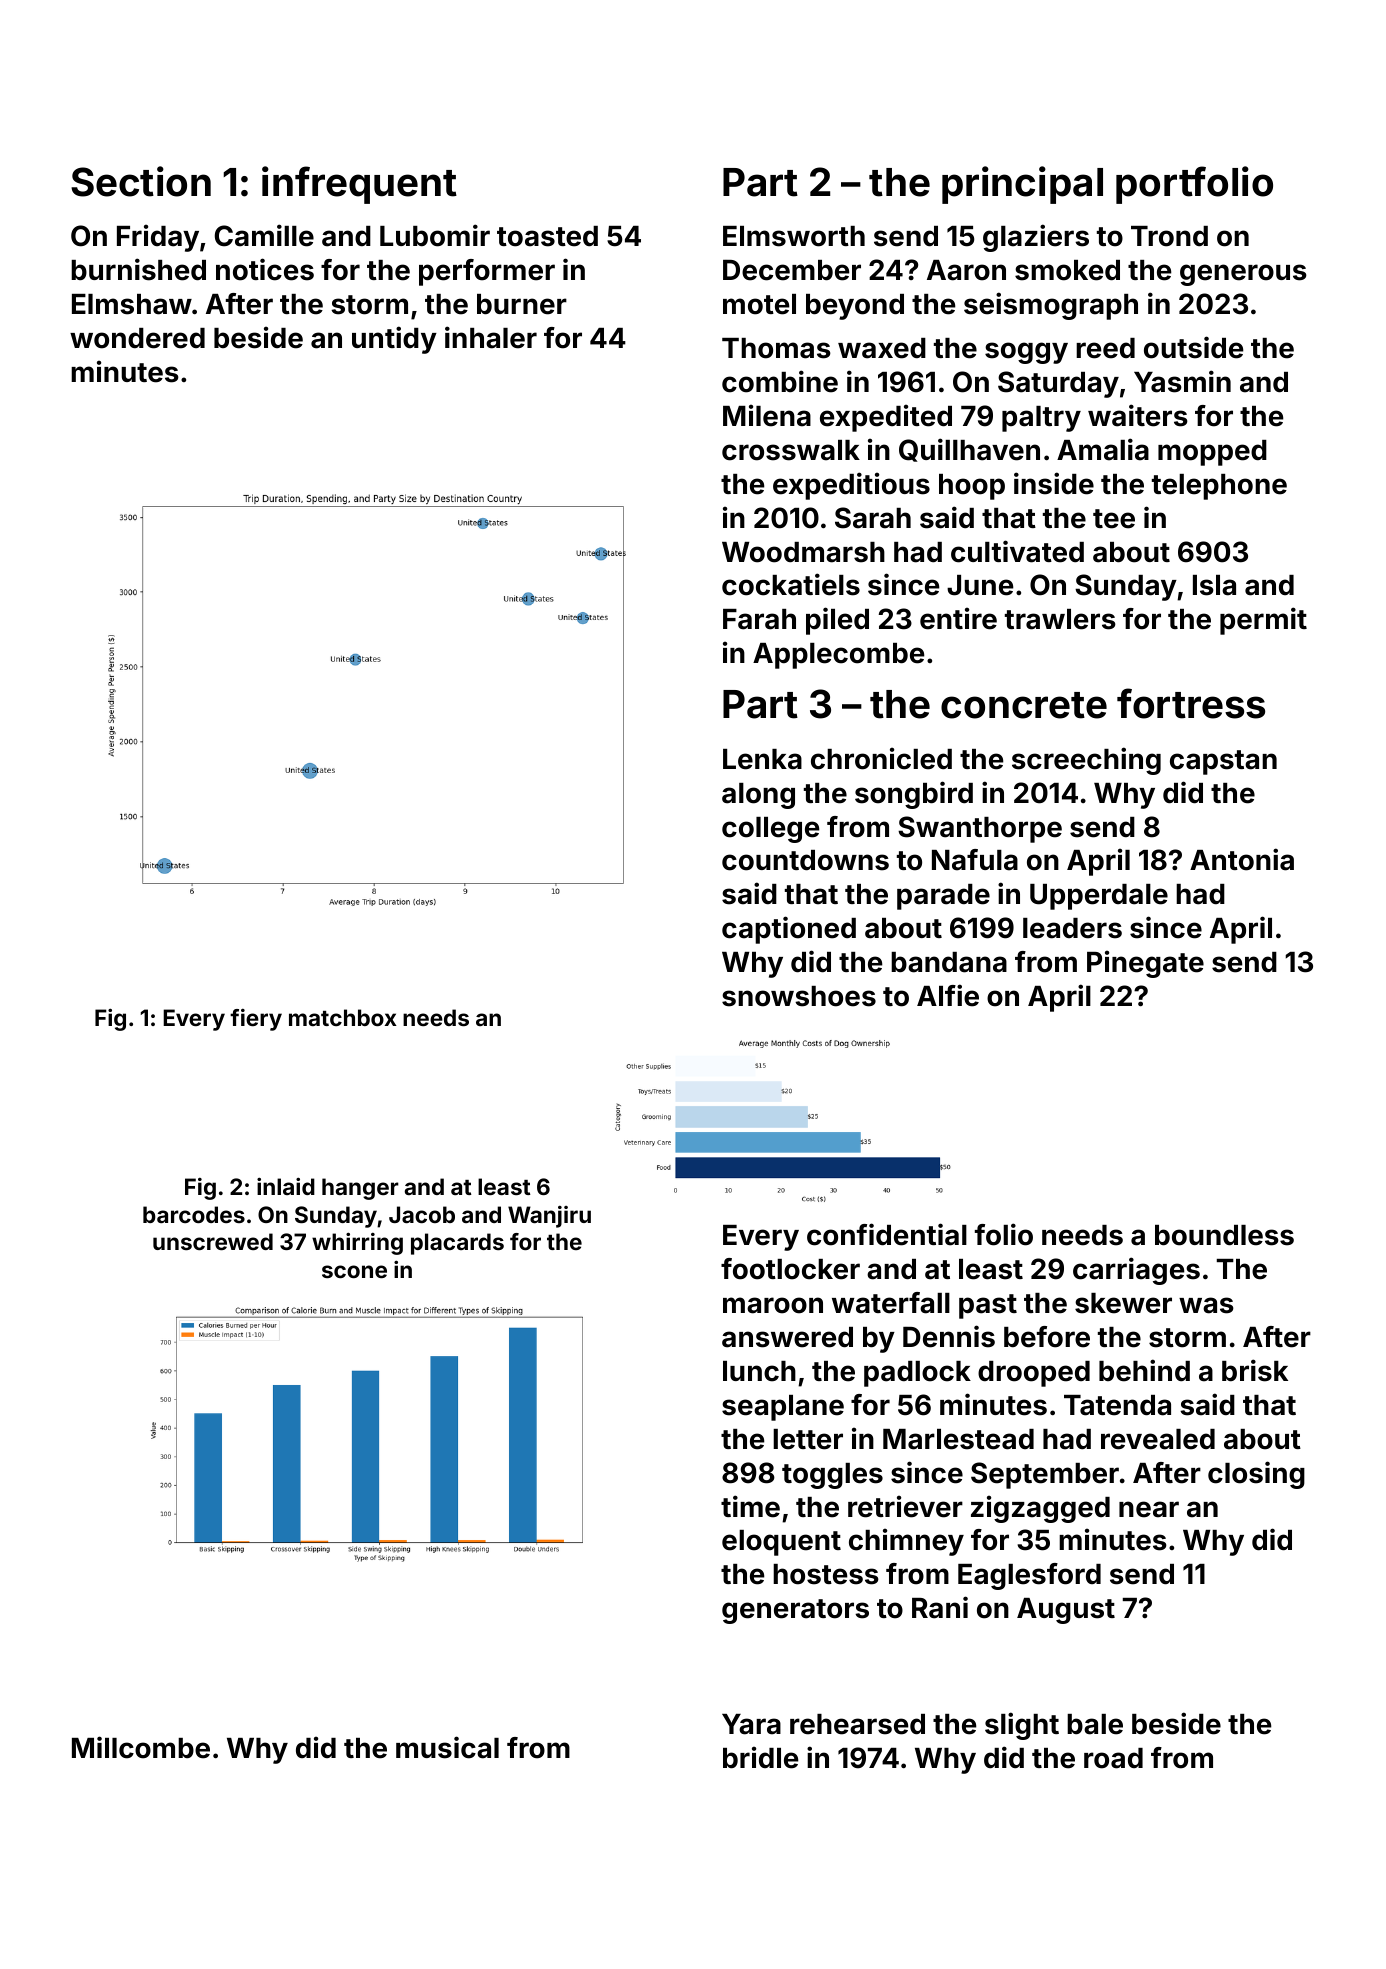 Image resolution: width=1386 pixels, height=1969 pixels. Describe the element at coordinates (256, 1020) in the page. I see `fiery` at that location.
